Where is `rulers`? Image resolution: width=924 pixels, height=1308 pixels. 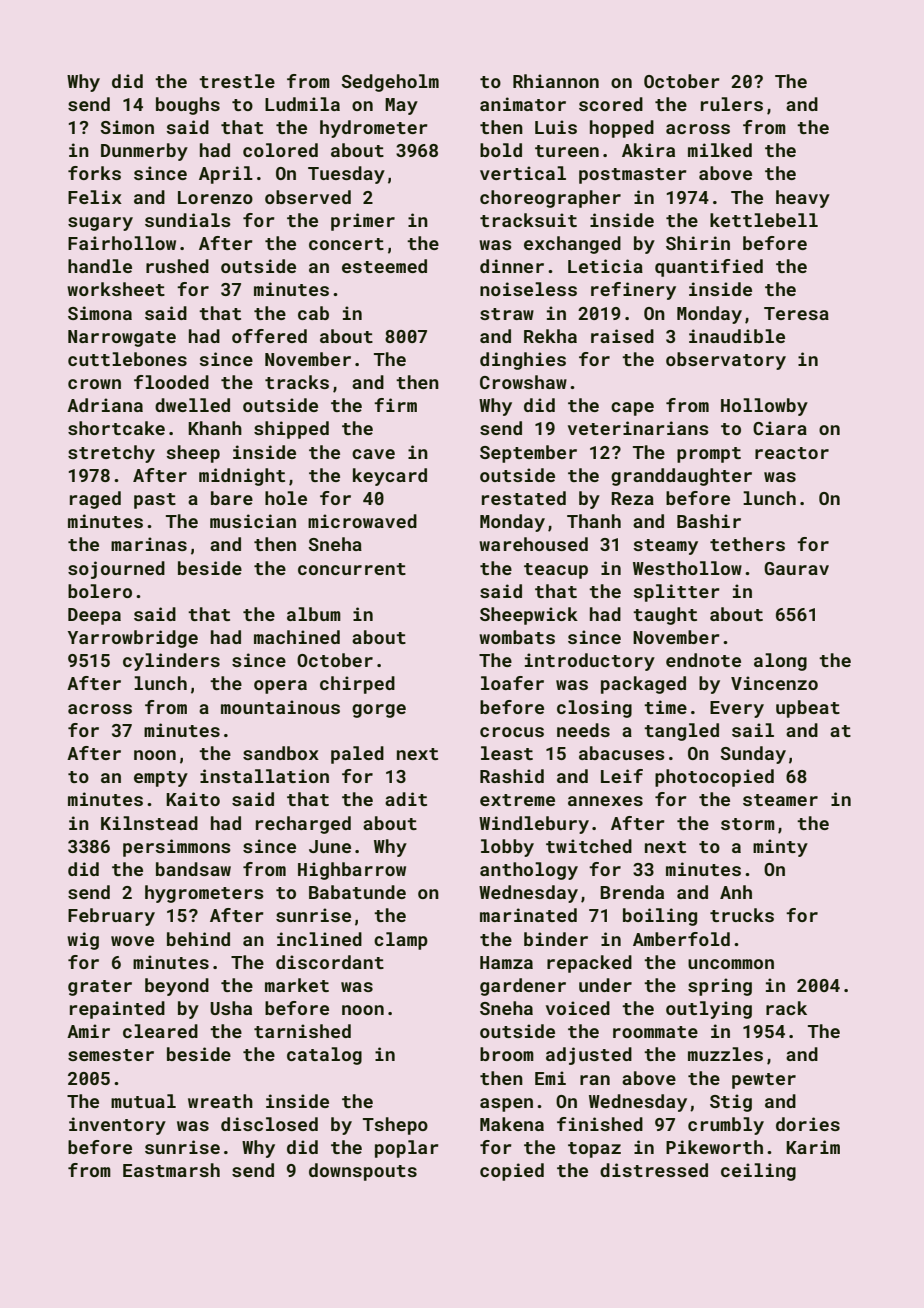 rulers is located at coordinates (732, 104).
